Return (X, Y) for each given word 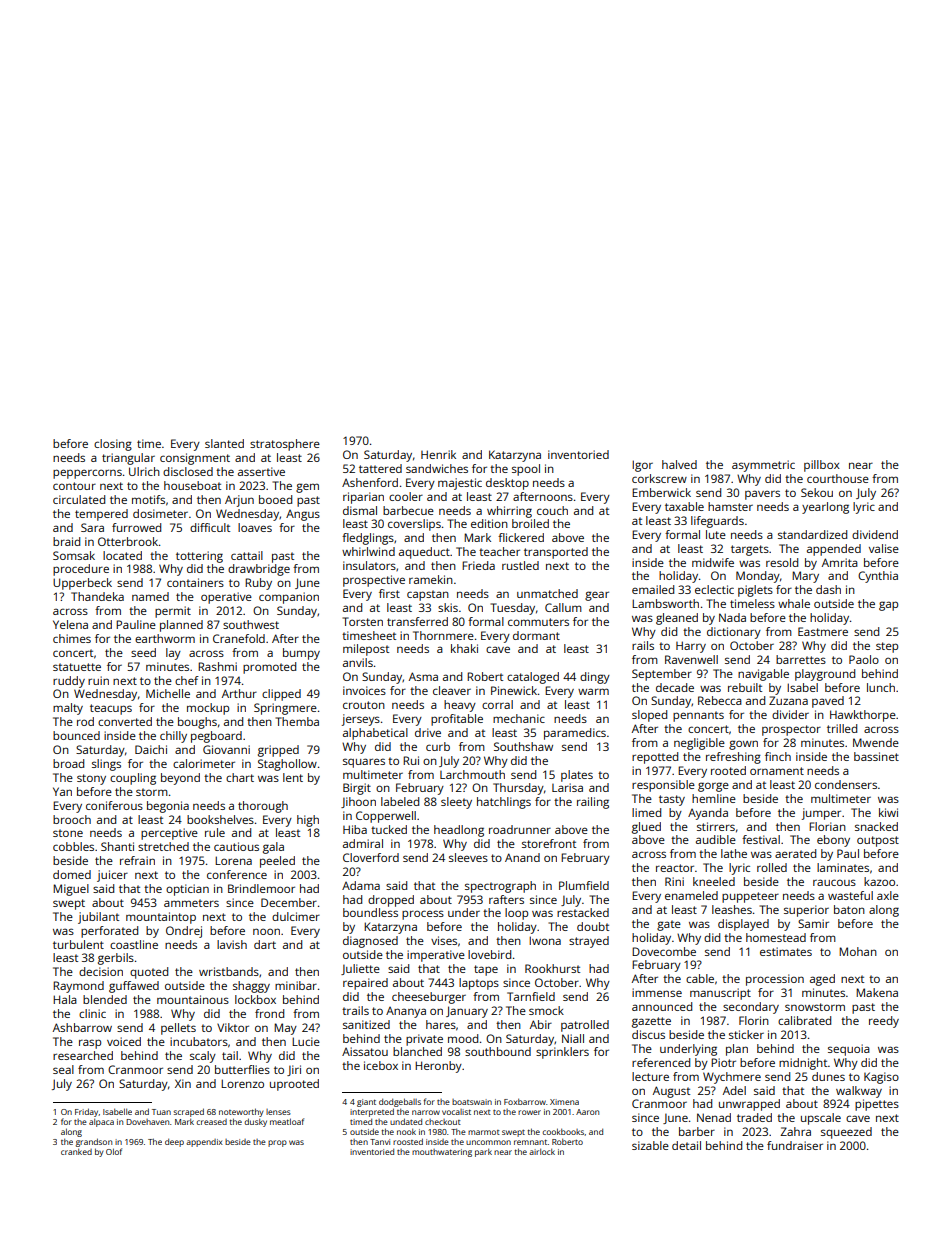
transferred (417, 621)
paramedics (575, 734)
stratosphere (285, 445)
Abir (541, 1024)
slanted (224, 443)
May (285, 1029)
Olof (114, 1151)
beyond (180, 779)
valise (884, 548)
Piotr (723, 1062)
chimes (72, 638)
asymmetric (763, 466)
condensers (846, 784)
